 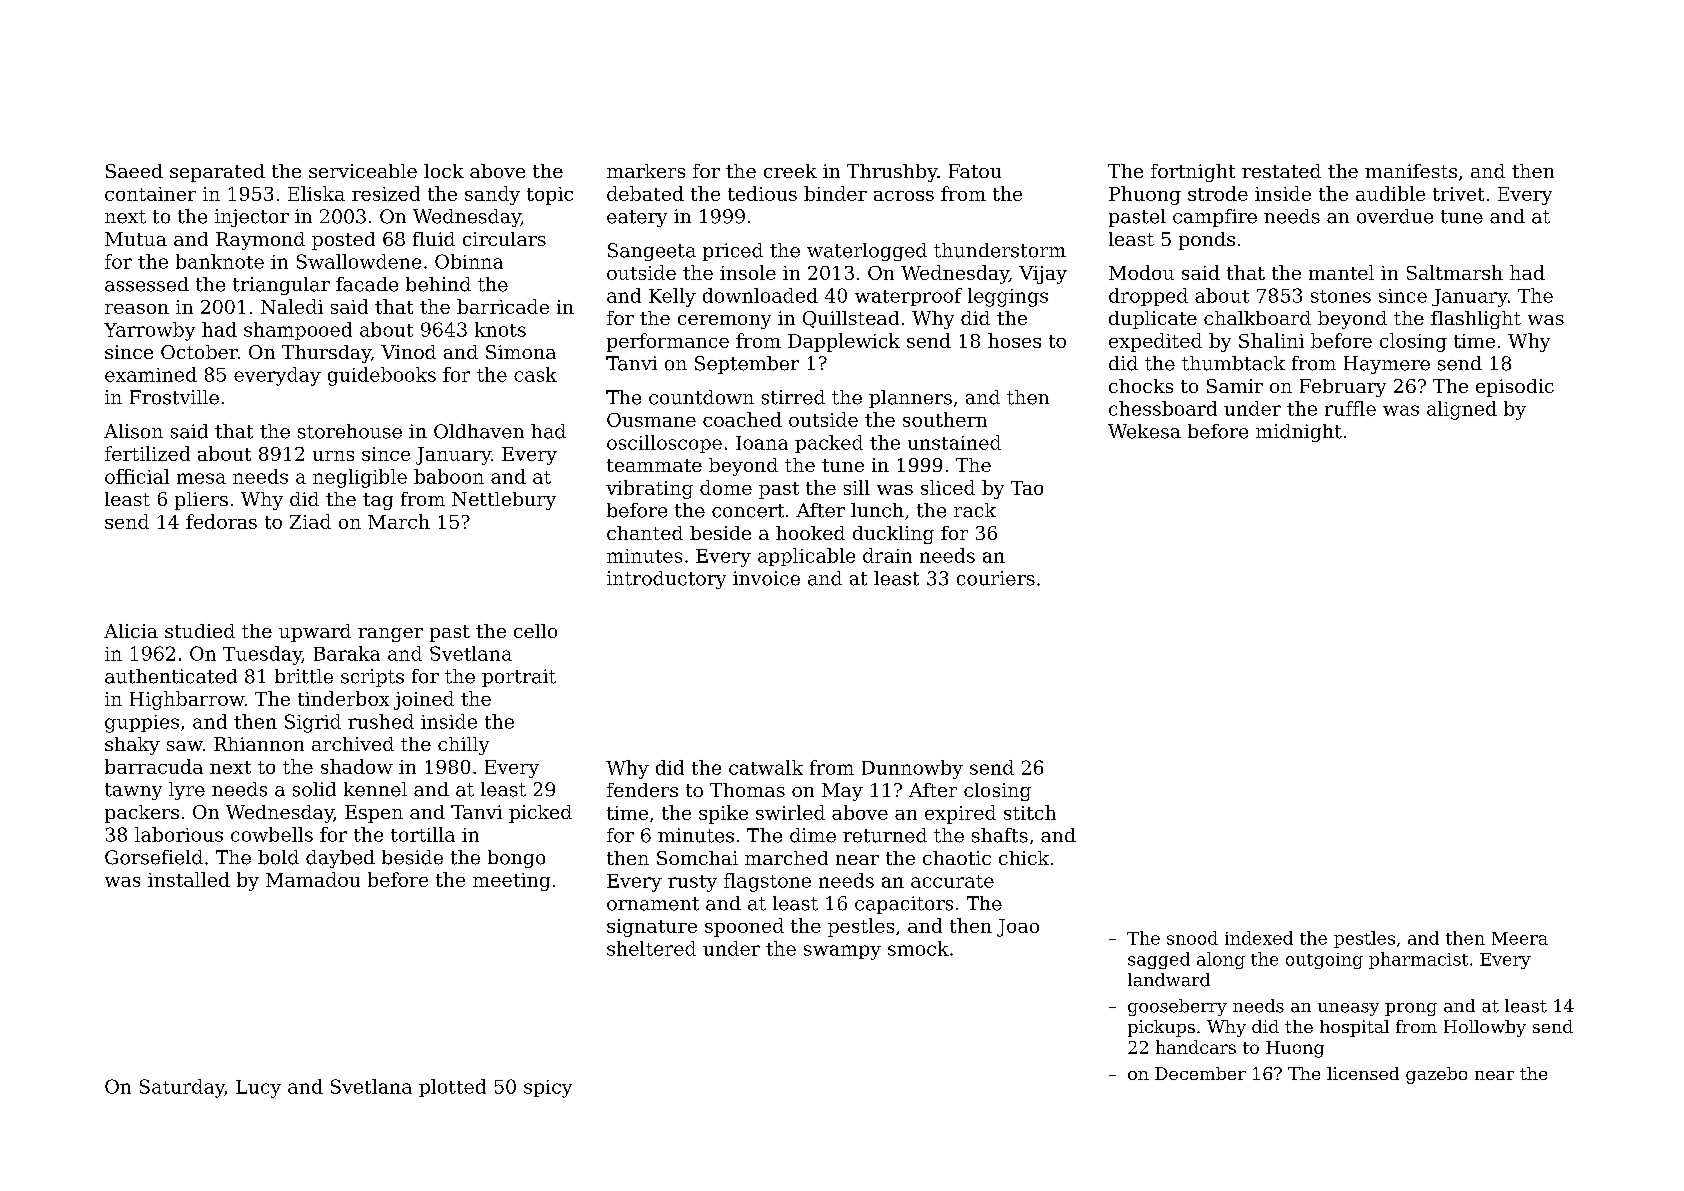 What do you see at coordinates (1193, 173) in the screenshot?
I see `fortnight` at bounding box center [1193, 173].
